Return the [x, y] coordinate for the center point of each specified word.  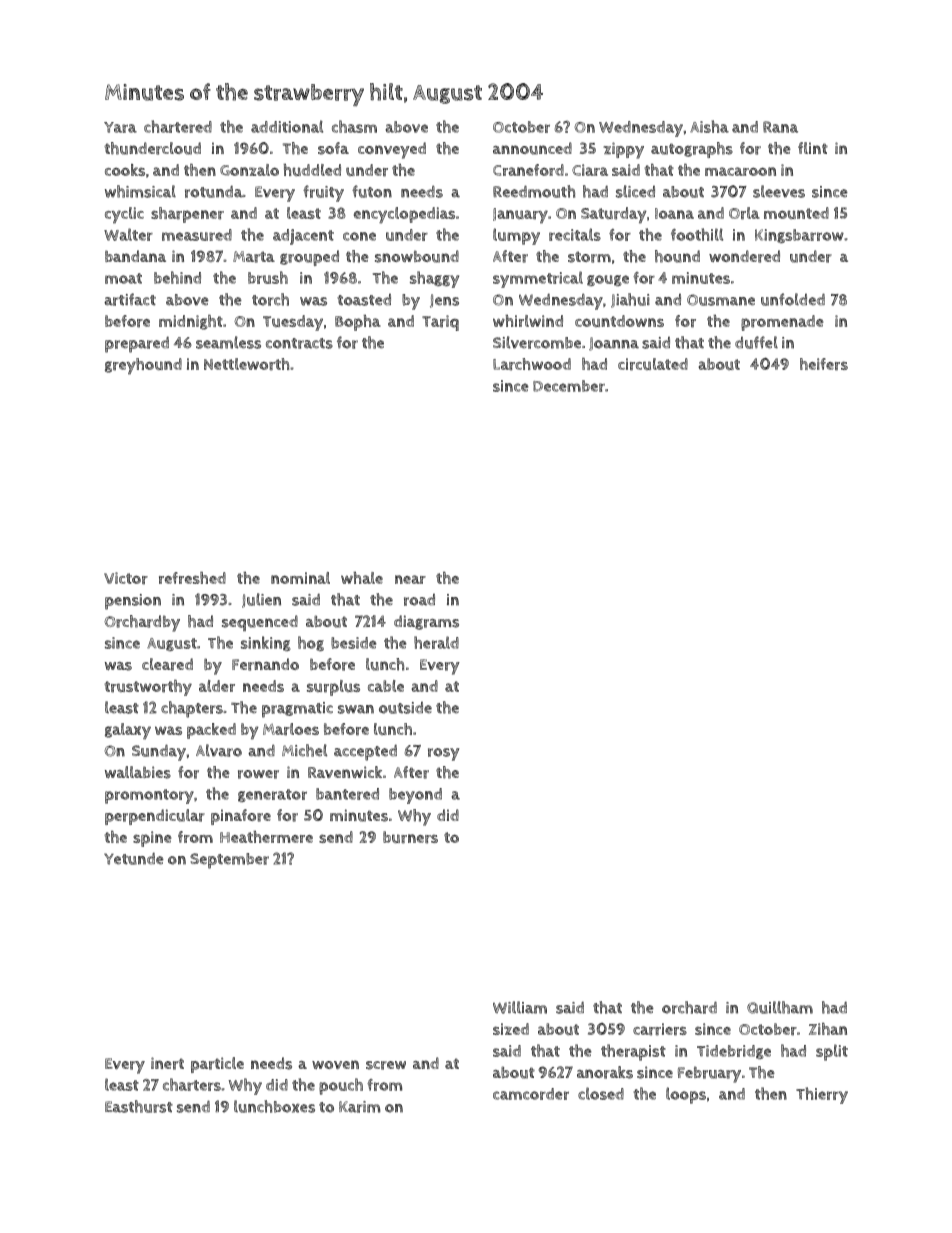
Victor [126, 578]
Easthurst [139, 1106]
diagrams [426, 622]
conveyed [392, 150]
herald [436, 642]
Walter [128, 234]
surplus [333, 688]
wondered [744, 256]
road [419, 600]
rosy [443, 754]
